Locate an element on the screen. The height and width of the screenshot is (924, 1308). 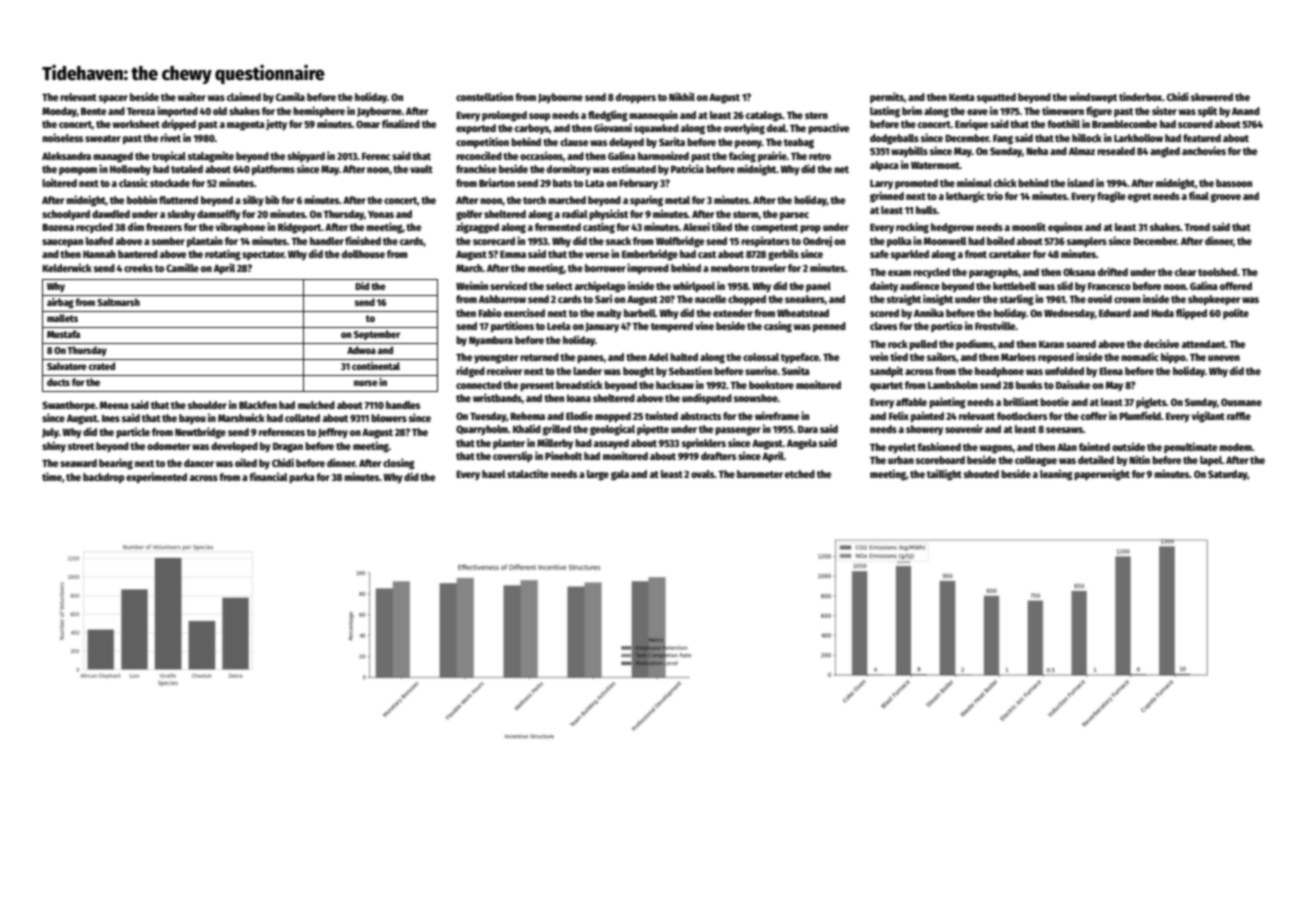
Kelderwick is located at coordinates (67, 267).
